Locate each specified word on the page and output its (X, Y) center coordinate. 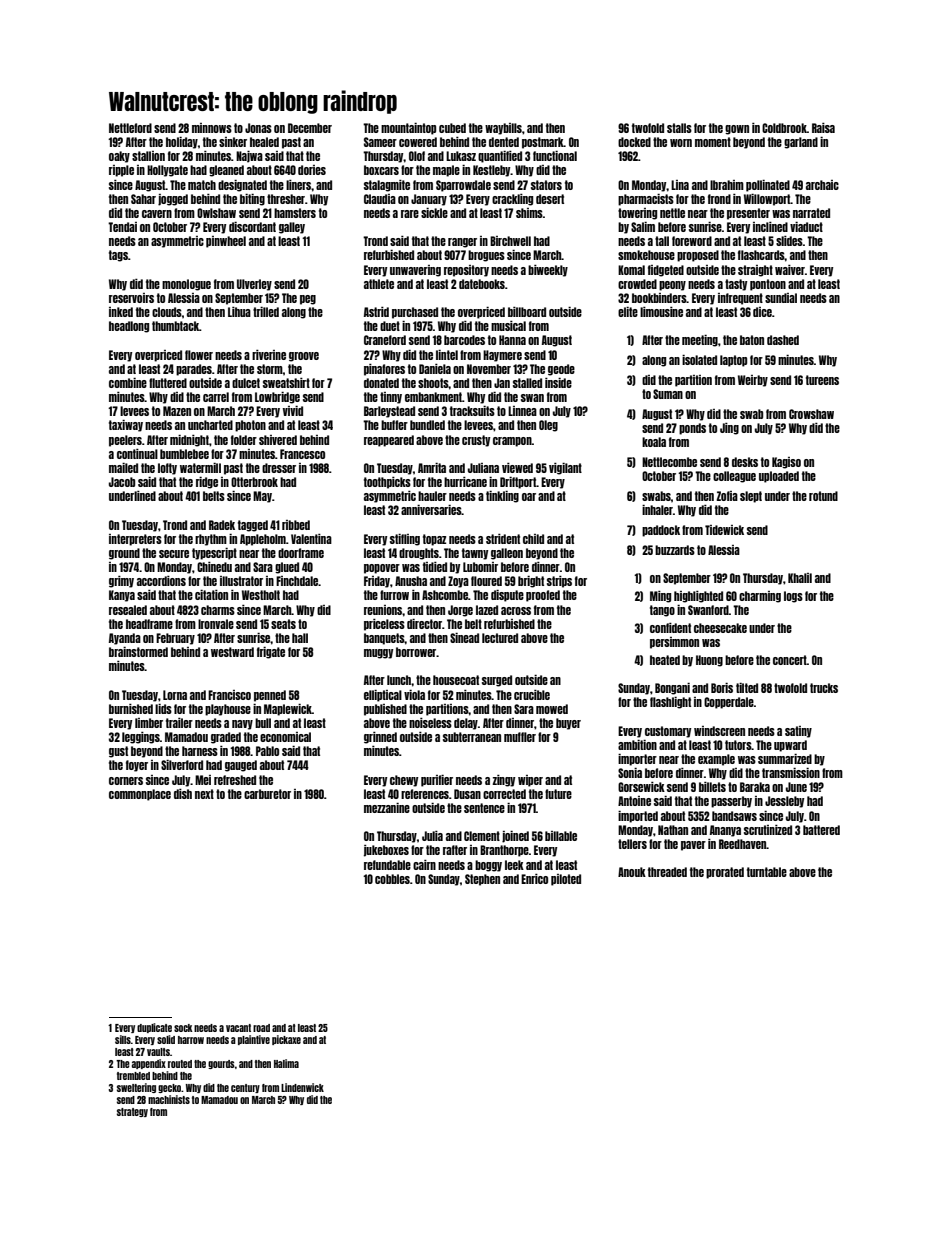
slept (751, 497)
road (261, 1028)
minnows (212, 128)
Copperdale (729, 703)
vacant (238, 1028)
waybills (503, 129)
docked (634, 142)
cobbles (392, 879)
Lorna (175, 695)
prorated (725, 873)
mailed (123, 468)
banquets (384, 639)
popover (382, 569)
